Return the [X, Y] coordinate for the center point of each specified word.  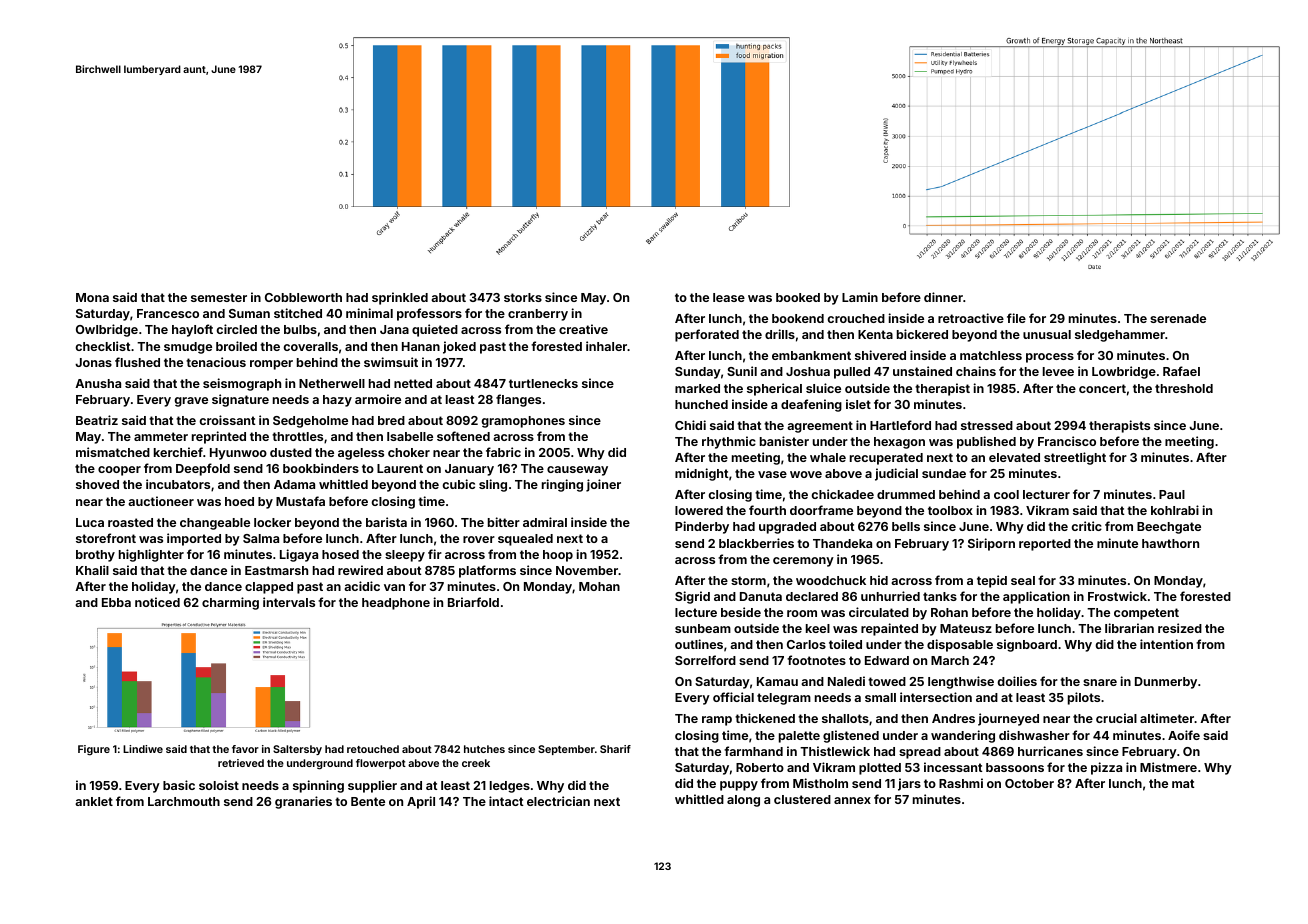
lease [729, 297]
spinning [318, 786]
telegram [784, 699]
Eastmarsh [276, 570]
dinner [943, 297]
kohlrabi [1175, 510]
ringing [562, 485]
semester [219, 297]
